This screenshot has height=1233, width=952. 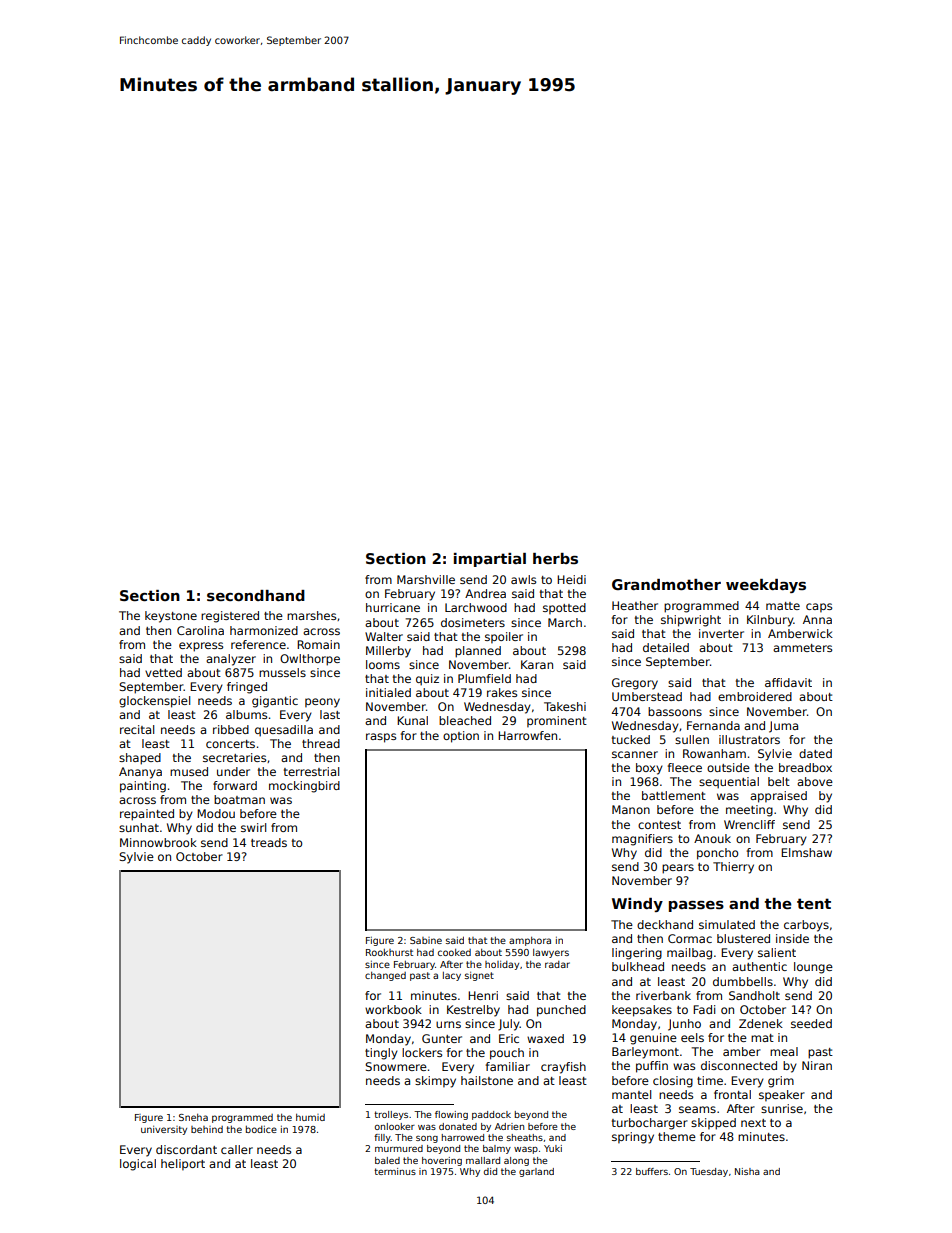 I want to click on vetted, so click(x=163, y=672).
